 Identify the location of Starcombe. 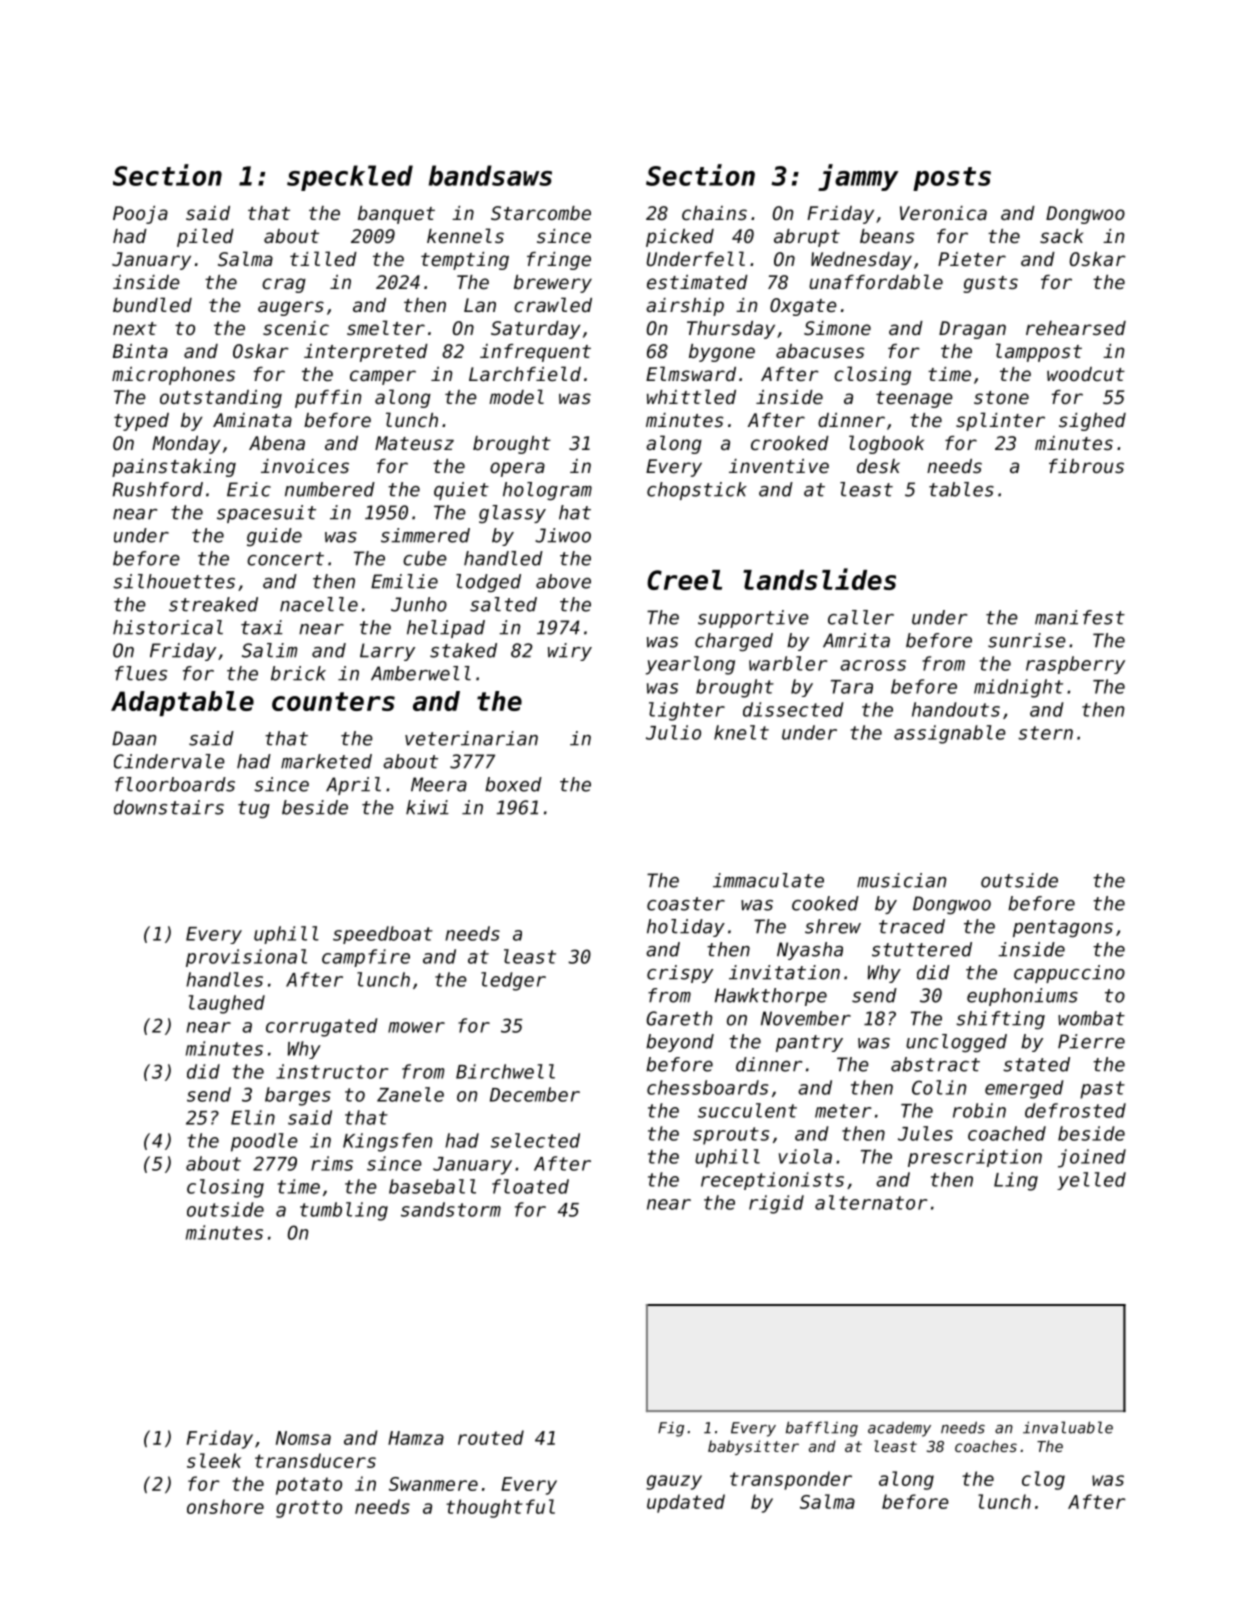
(541, 213).
